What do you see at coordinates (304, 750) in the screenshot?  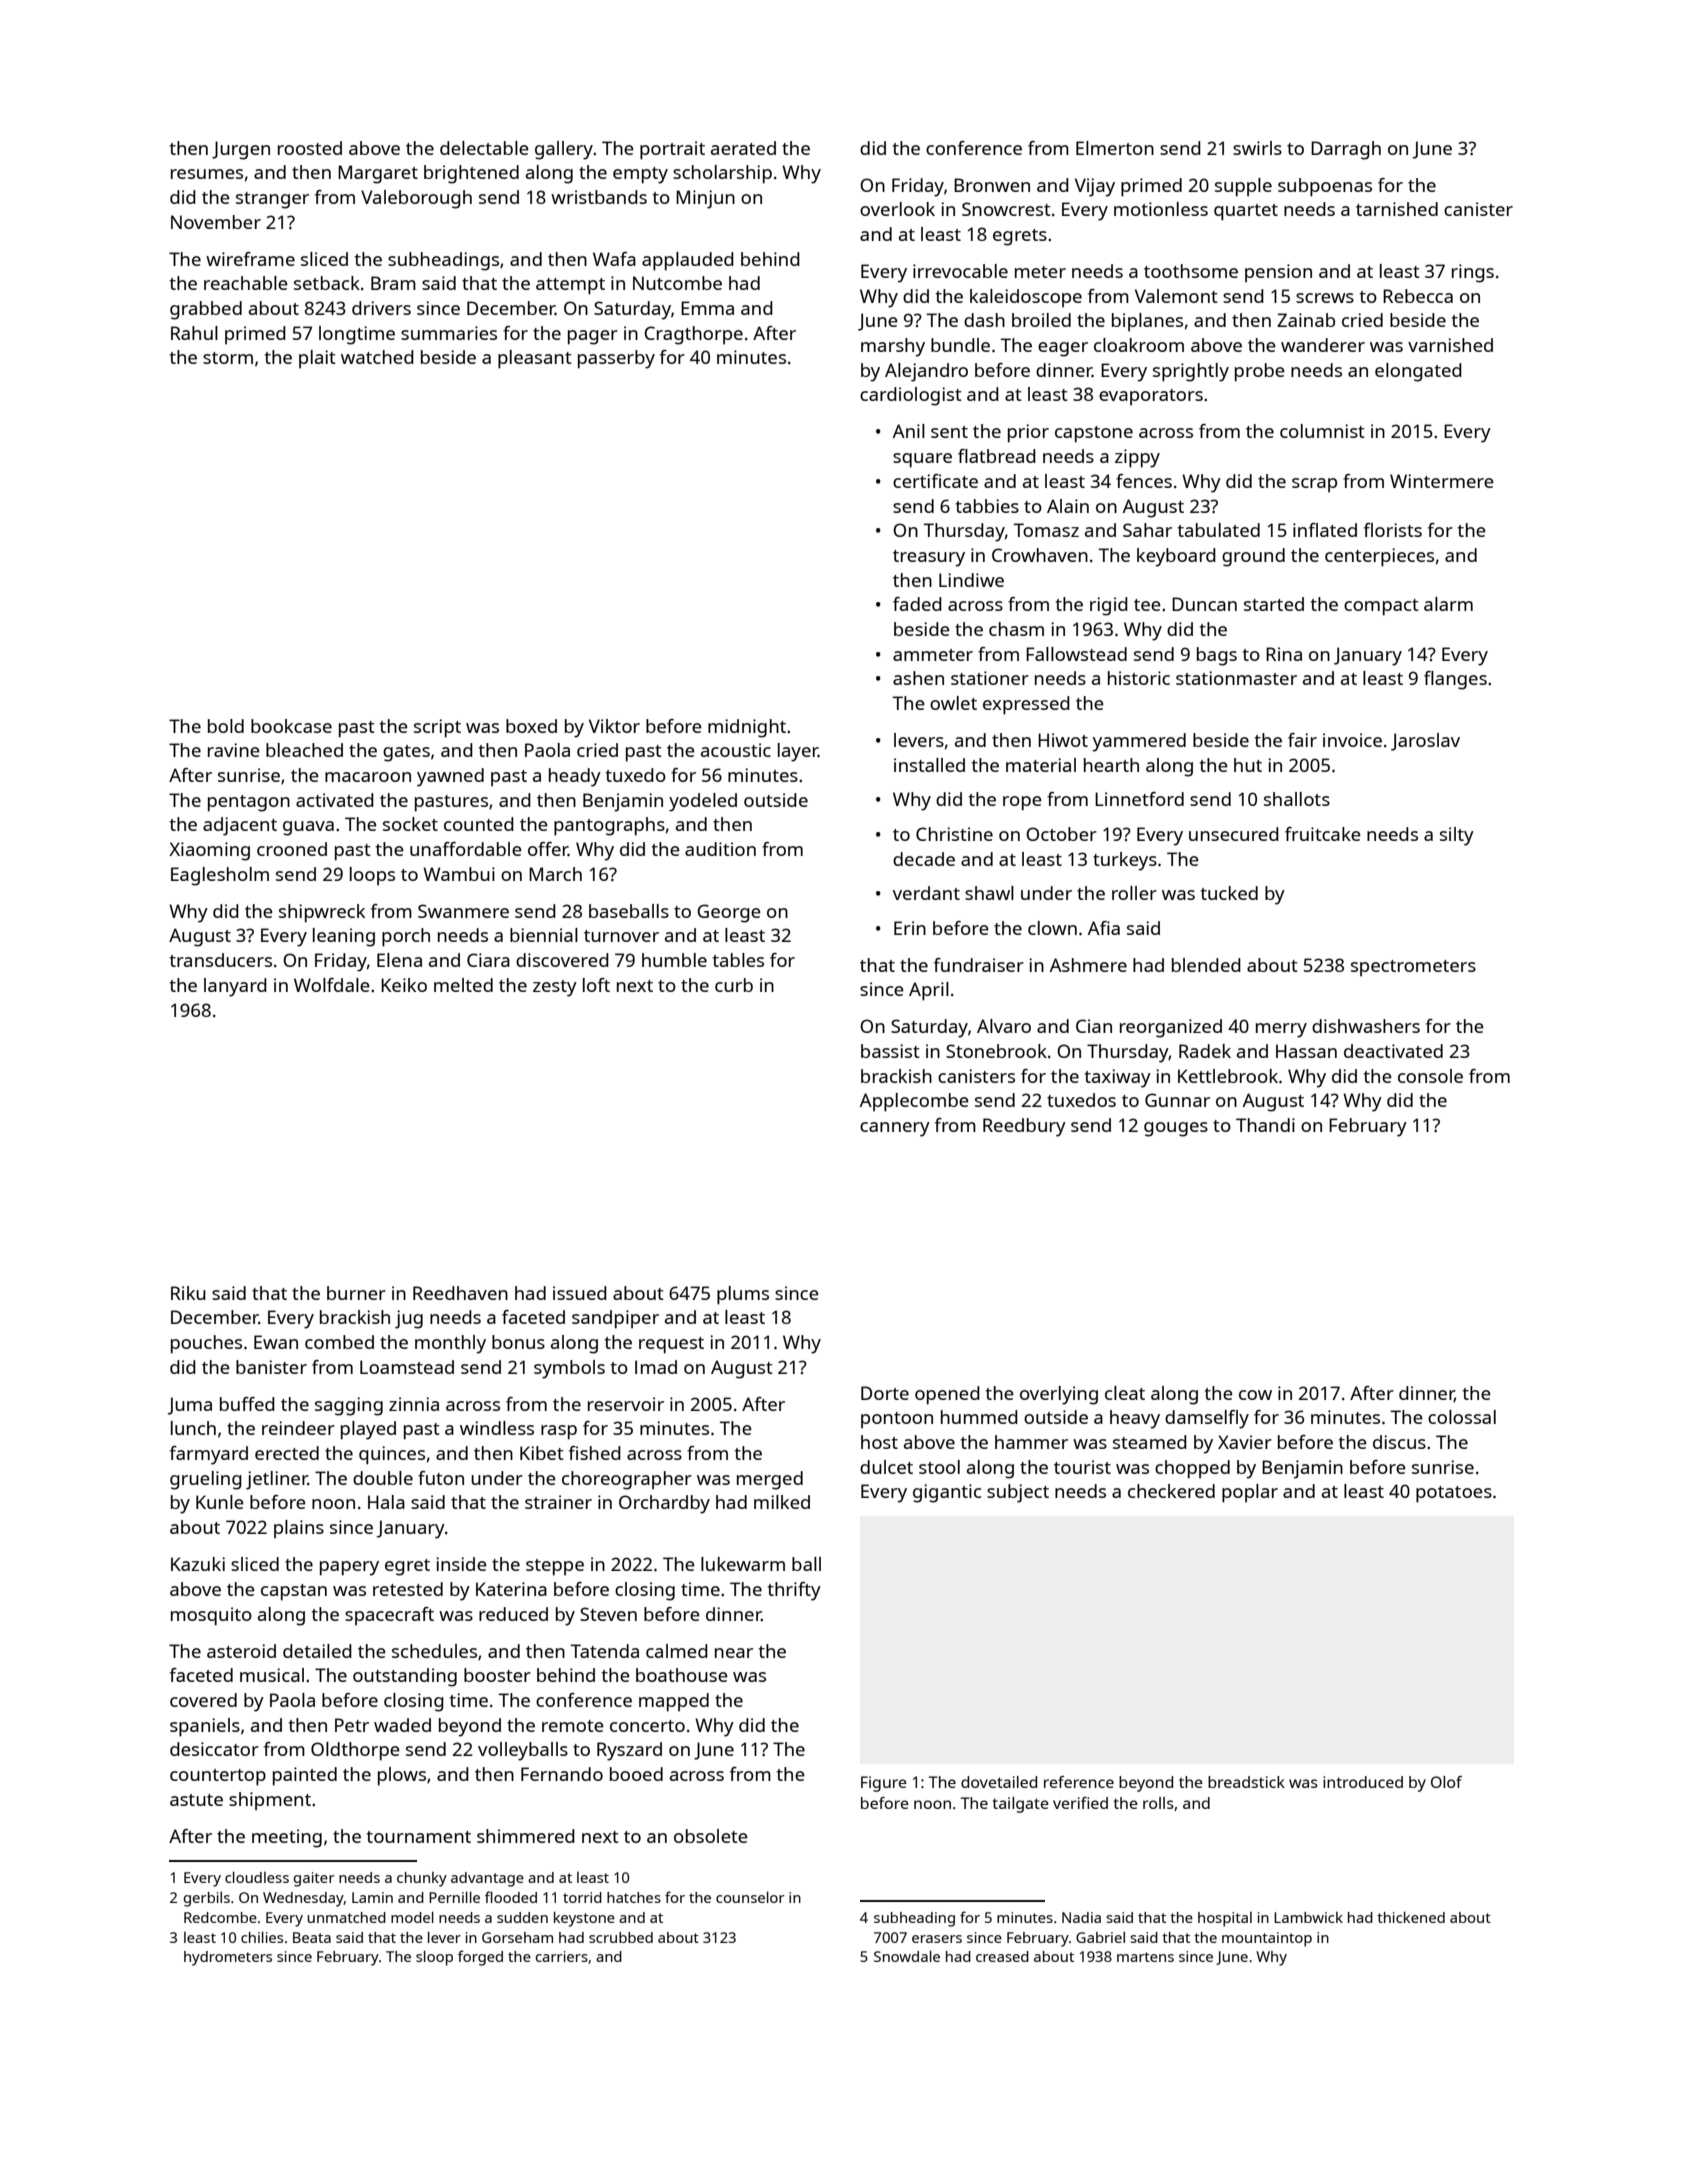 I see `bleached` at bounding box center [304, 750].
